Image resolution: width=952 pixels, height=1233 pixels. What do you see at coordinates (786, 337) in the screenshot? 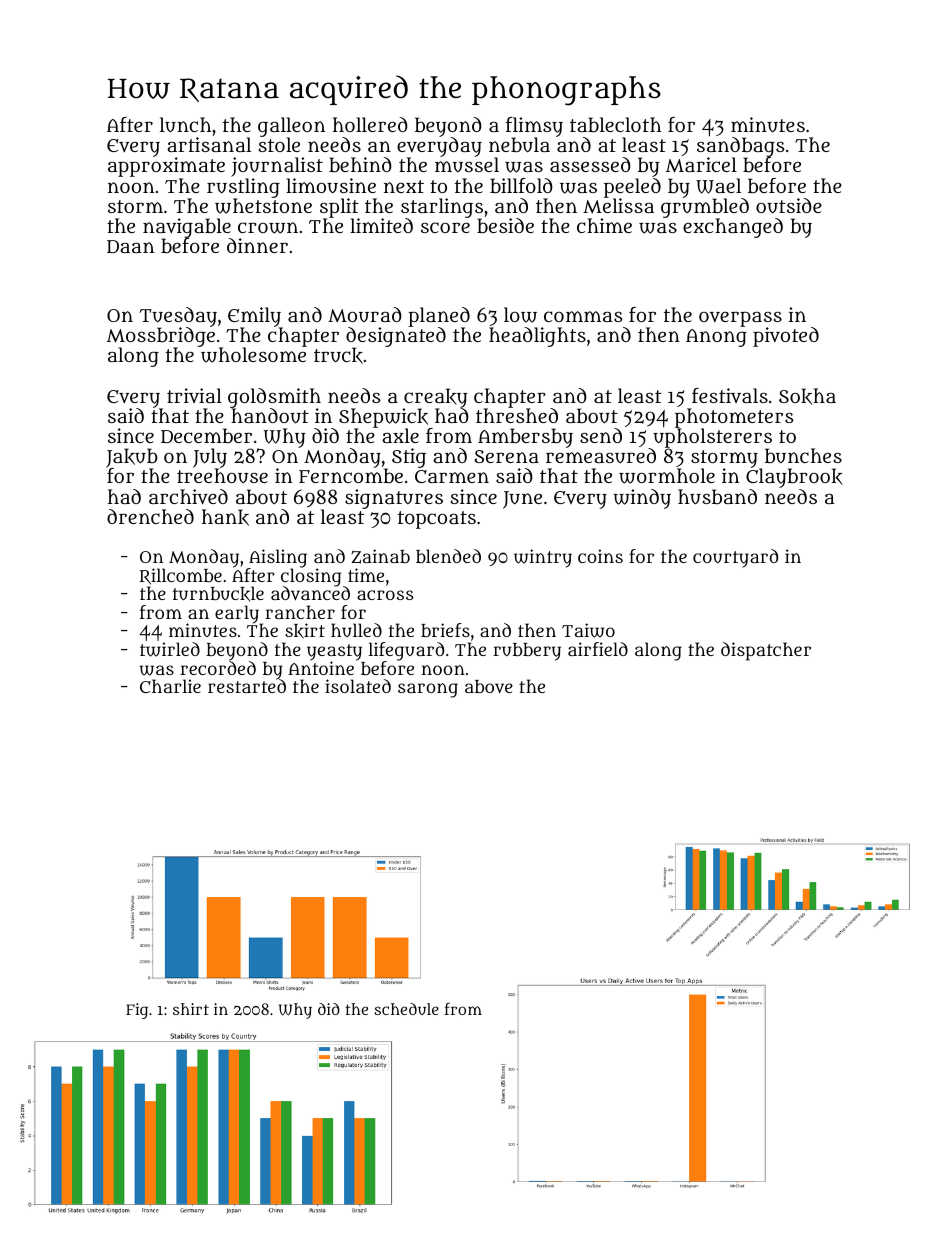
I see `pivoted` at bounding box center [786, 337].
